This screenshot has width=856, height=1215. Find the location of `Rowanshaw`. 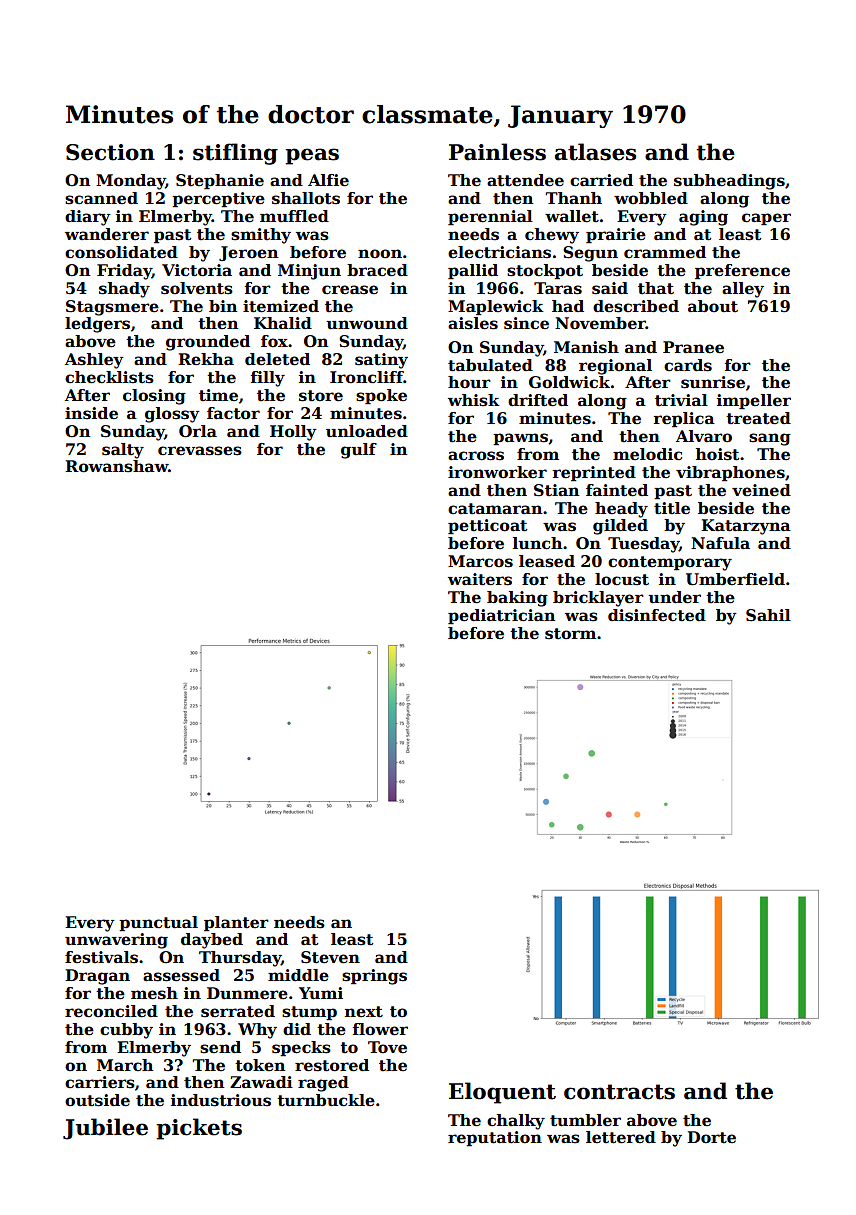

Rowanshaw is located at coordinates (116, 466).
